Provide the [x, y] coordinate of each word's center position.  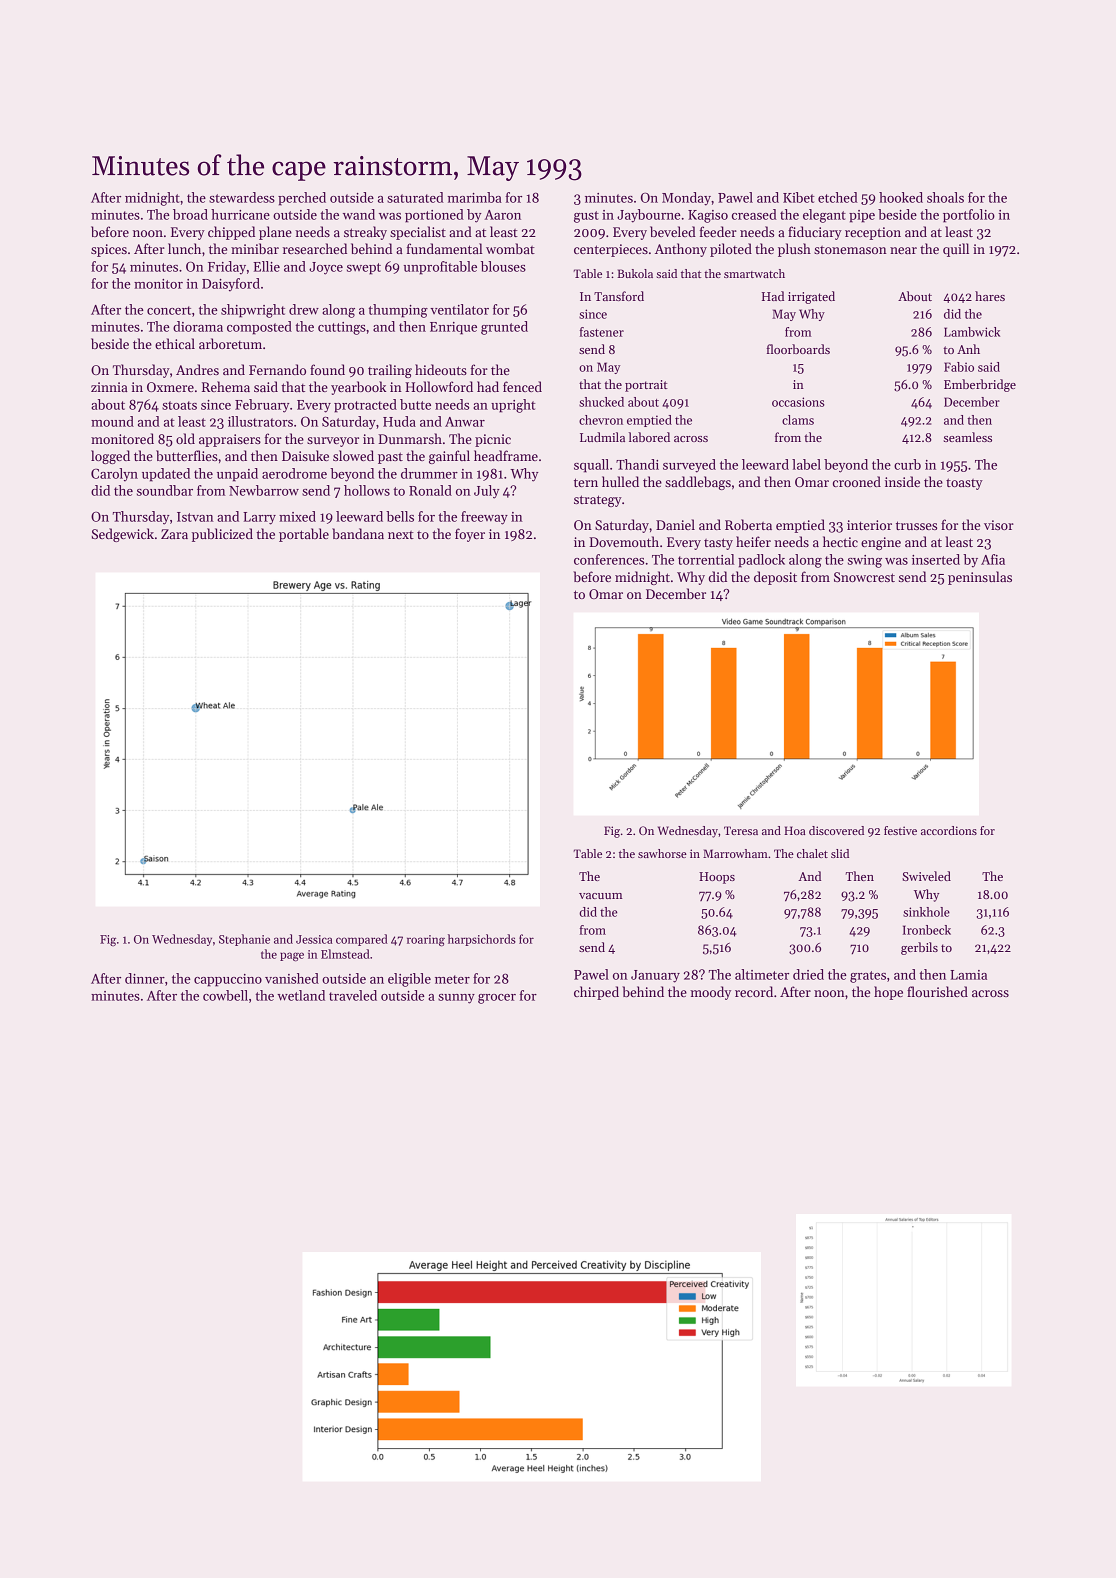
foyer [470, 535]
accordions [949, 830]
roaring [426, 941]
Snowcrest [864, 577]
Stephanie [244, 940]
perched [302, 199]
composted [259, 328]
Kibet [799, 197]
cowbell [225, 995]
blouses [503, 266]
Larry [259, 518]
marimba [474, 197]
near [903, 250]
